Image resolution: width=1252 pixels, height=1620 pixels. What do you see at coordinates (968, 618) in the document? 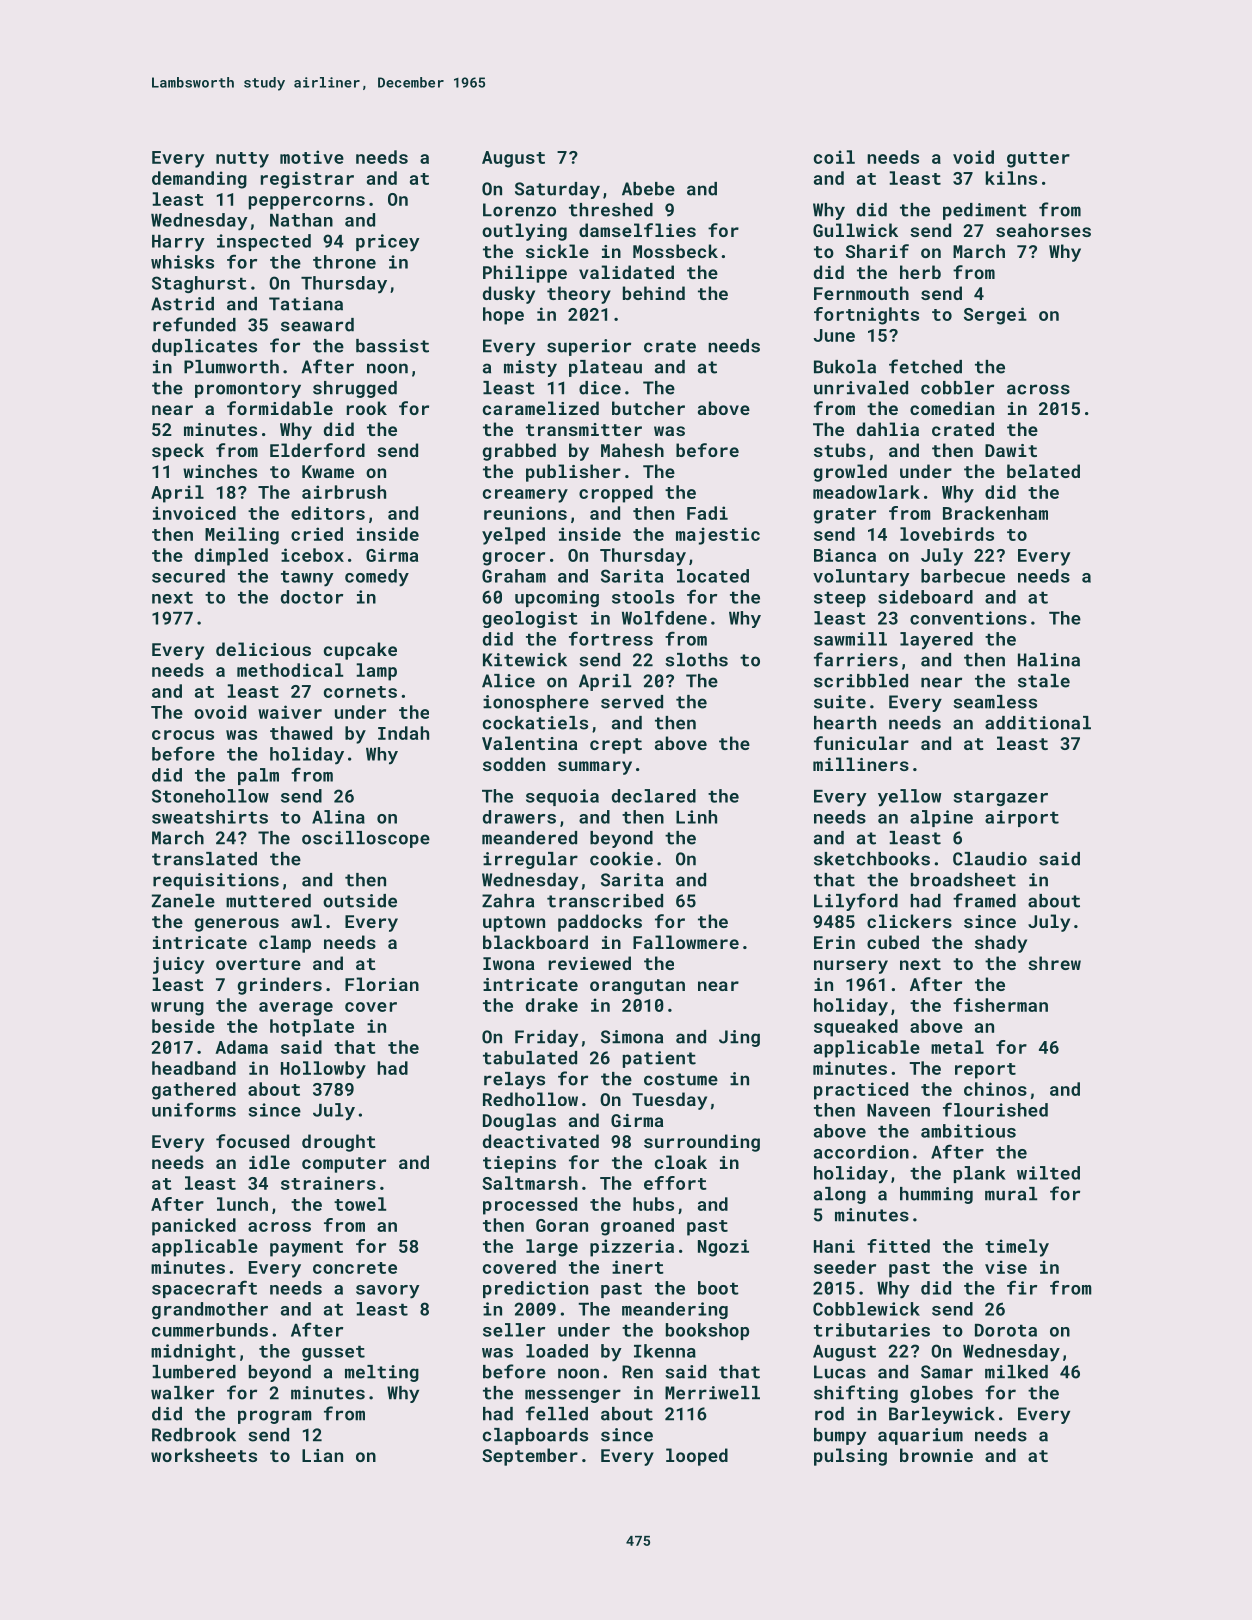
I see `conventions` at bounding box center [968, 618].
